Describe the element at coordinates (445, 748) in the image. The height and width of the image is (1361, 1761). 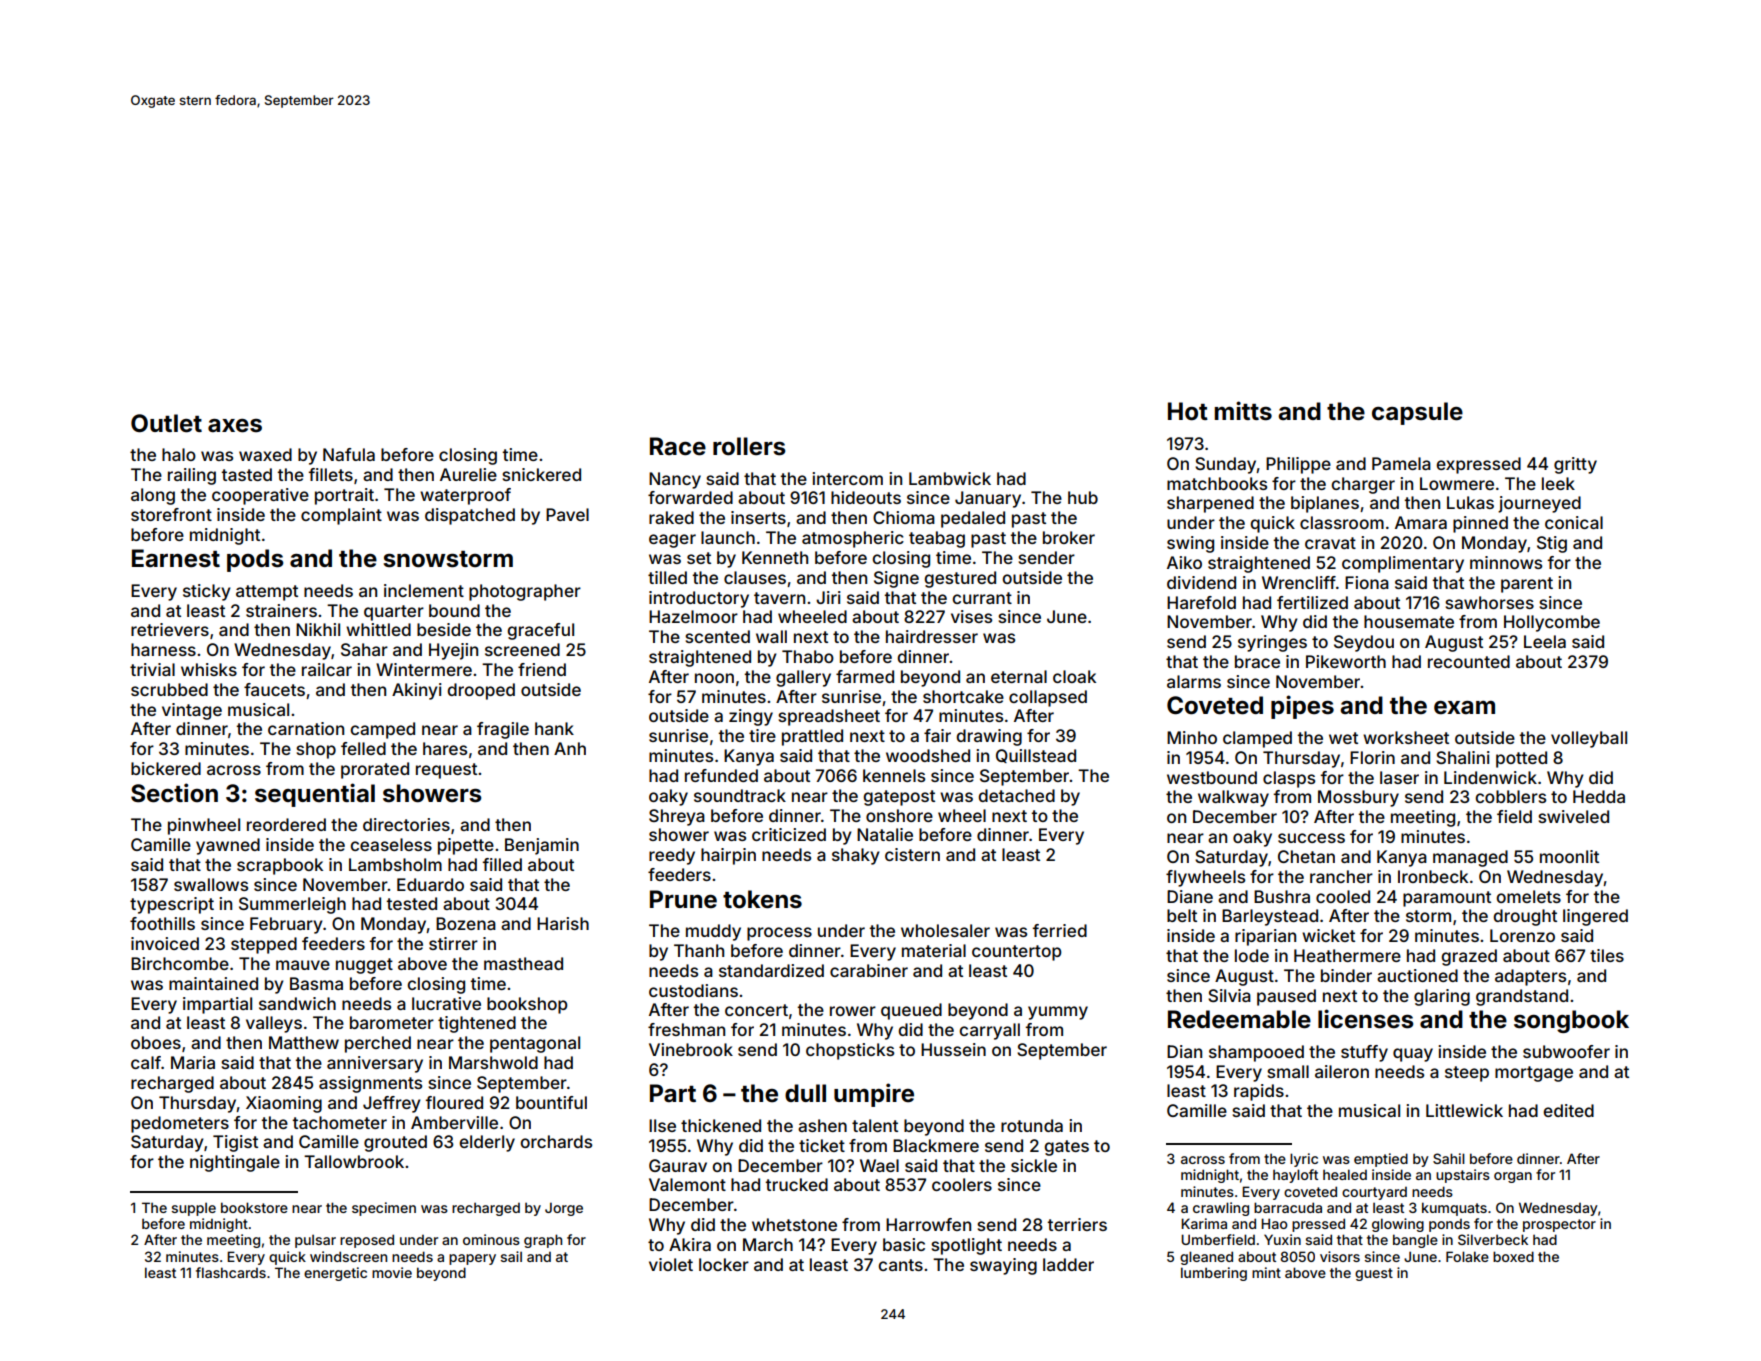
I see `hares` at that location.
